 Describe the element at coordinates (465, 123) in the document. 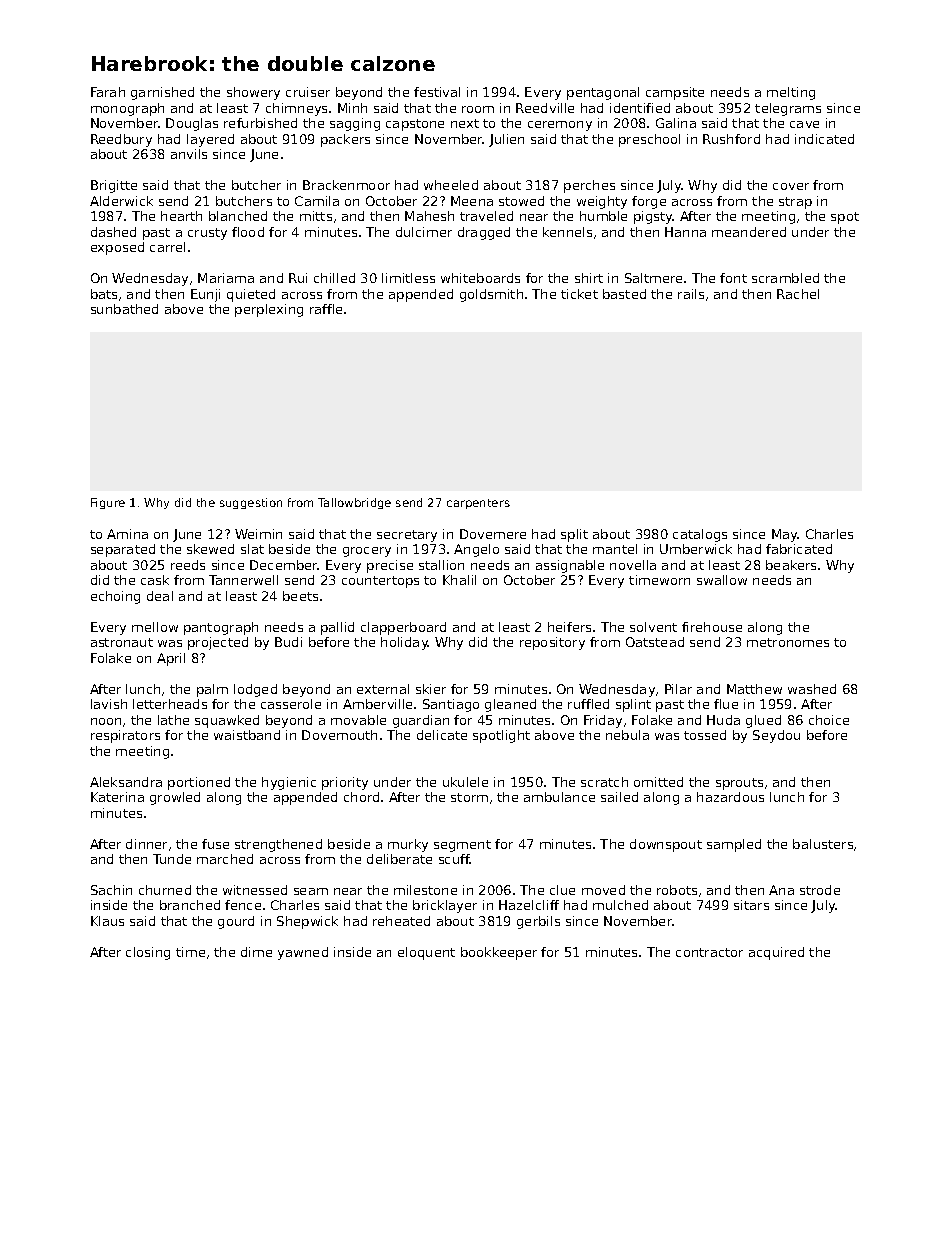

I see `next` at that location.
